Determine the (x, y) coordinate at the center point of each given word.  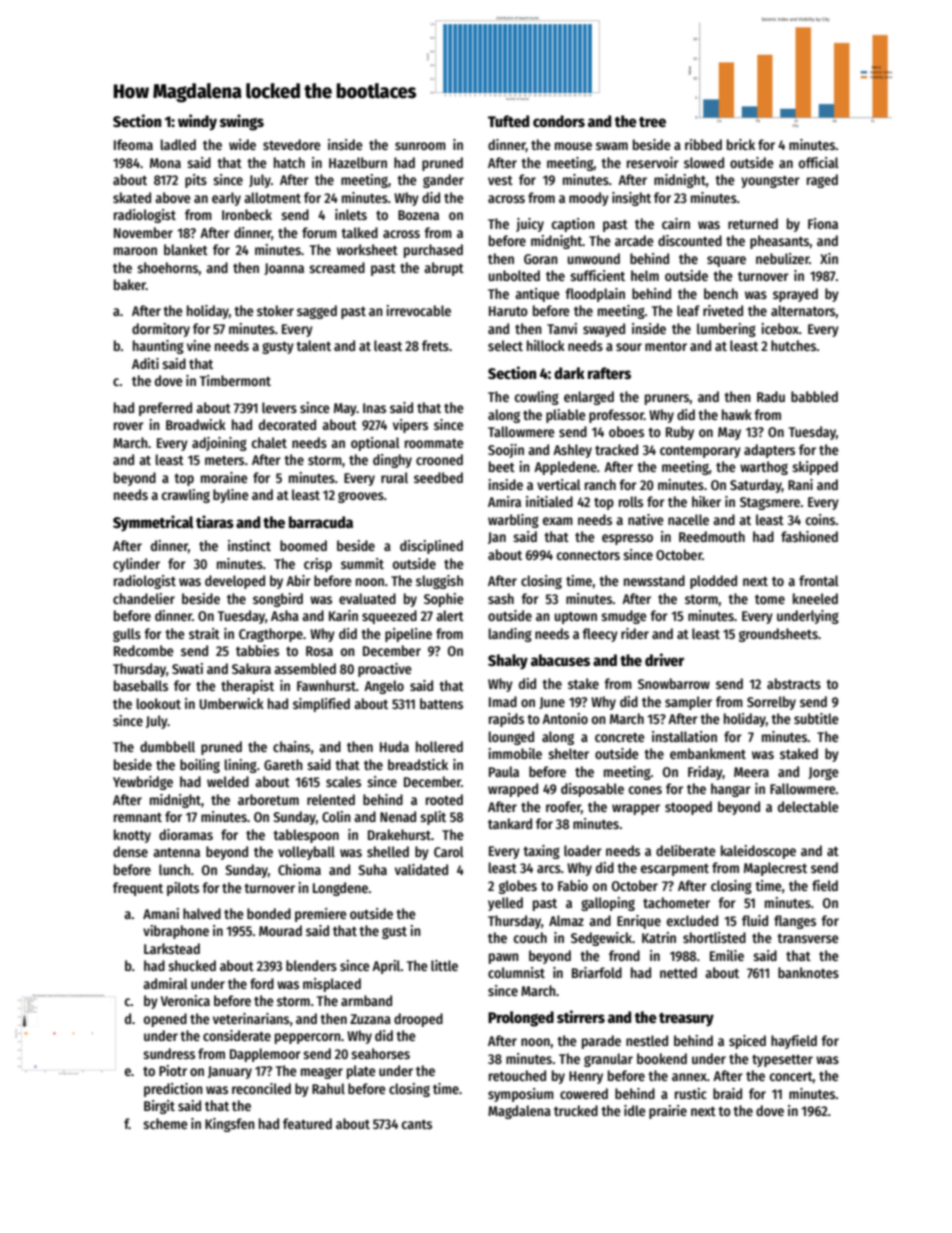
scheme (165, 1123)
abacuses (560, 660)
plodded (713, 582)
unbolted (514, 275)
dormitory (161, 330)
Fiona (823, 223)
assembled (305, 668)
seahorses (380, 1053)
